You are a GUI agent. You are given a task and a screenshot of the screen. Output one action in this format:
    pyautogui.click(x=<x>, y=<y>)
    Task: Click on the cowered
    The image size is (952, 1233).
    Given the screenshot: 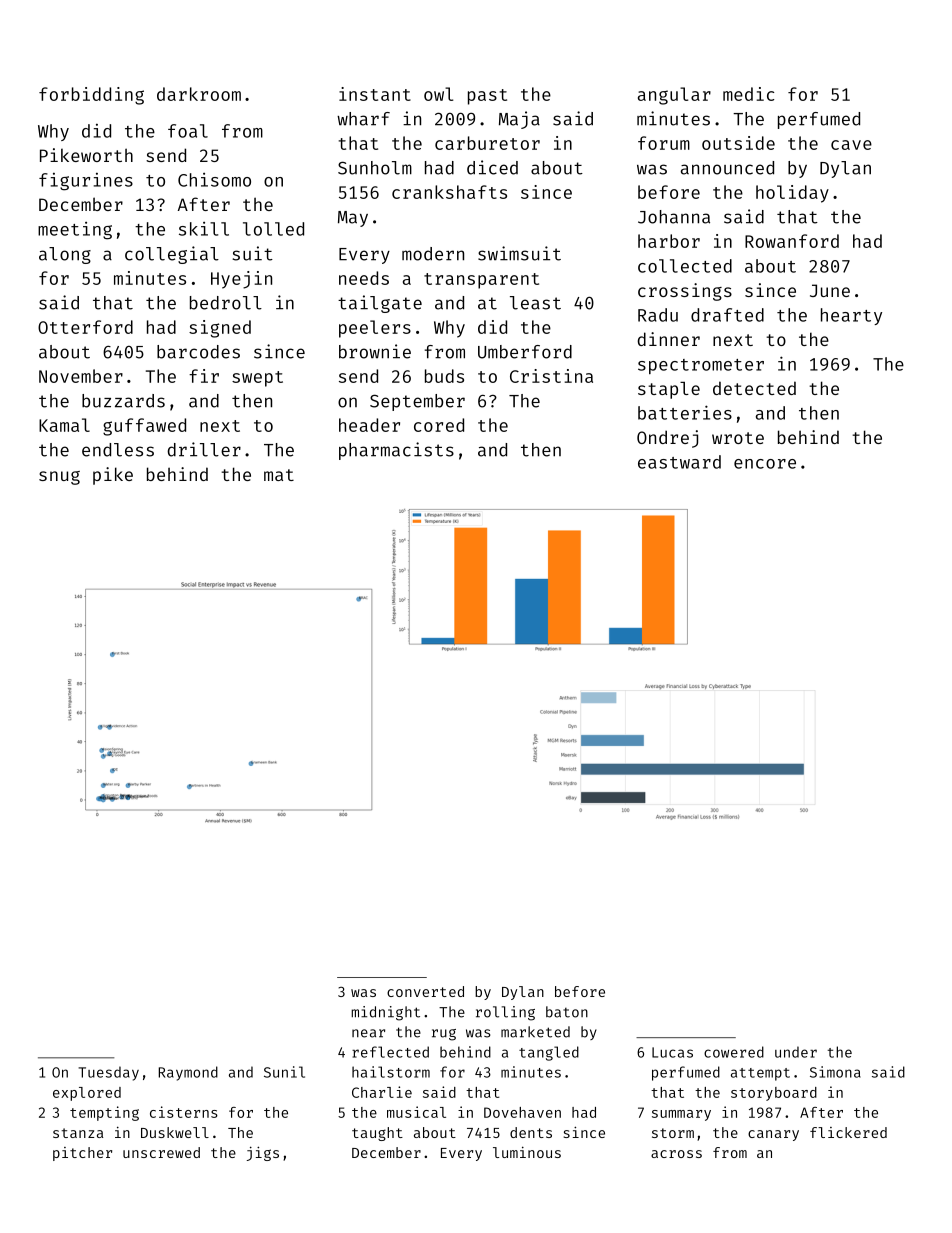 What is the action you would take?
    pyautogui.click(x=734, y=1052)
